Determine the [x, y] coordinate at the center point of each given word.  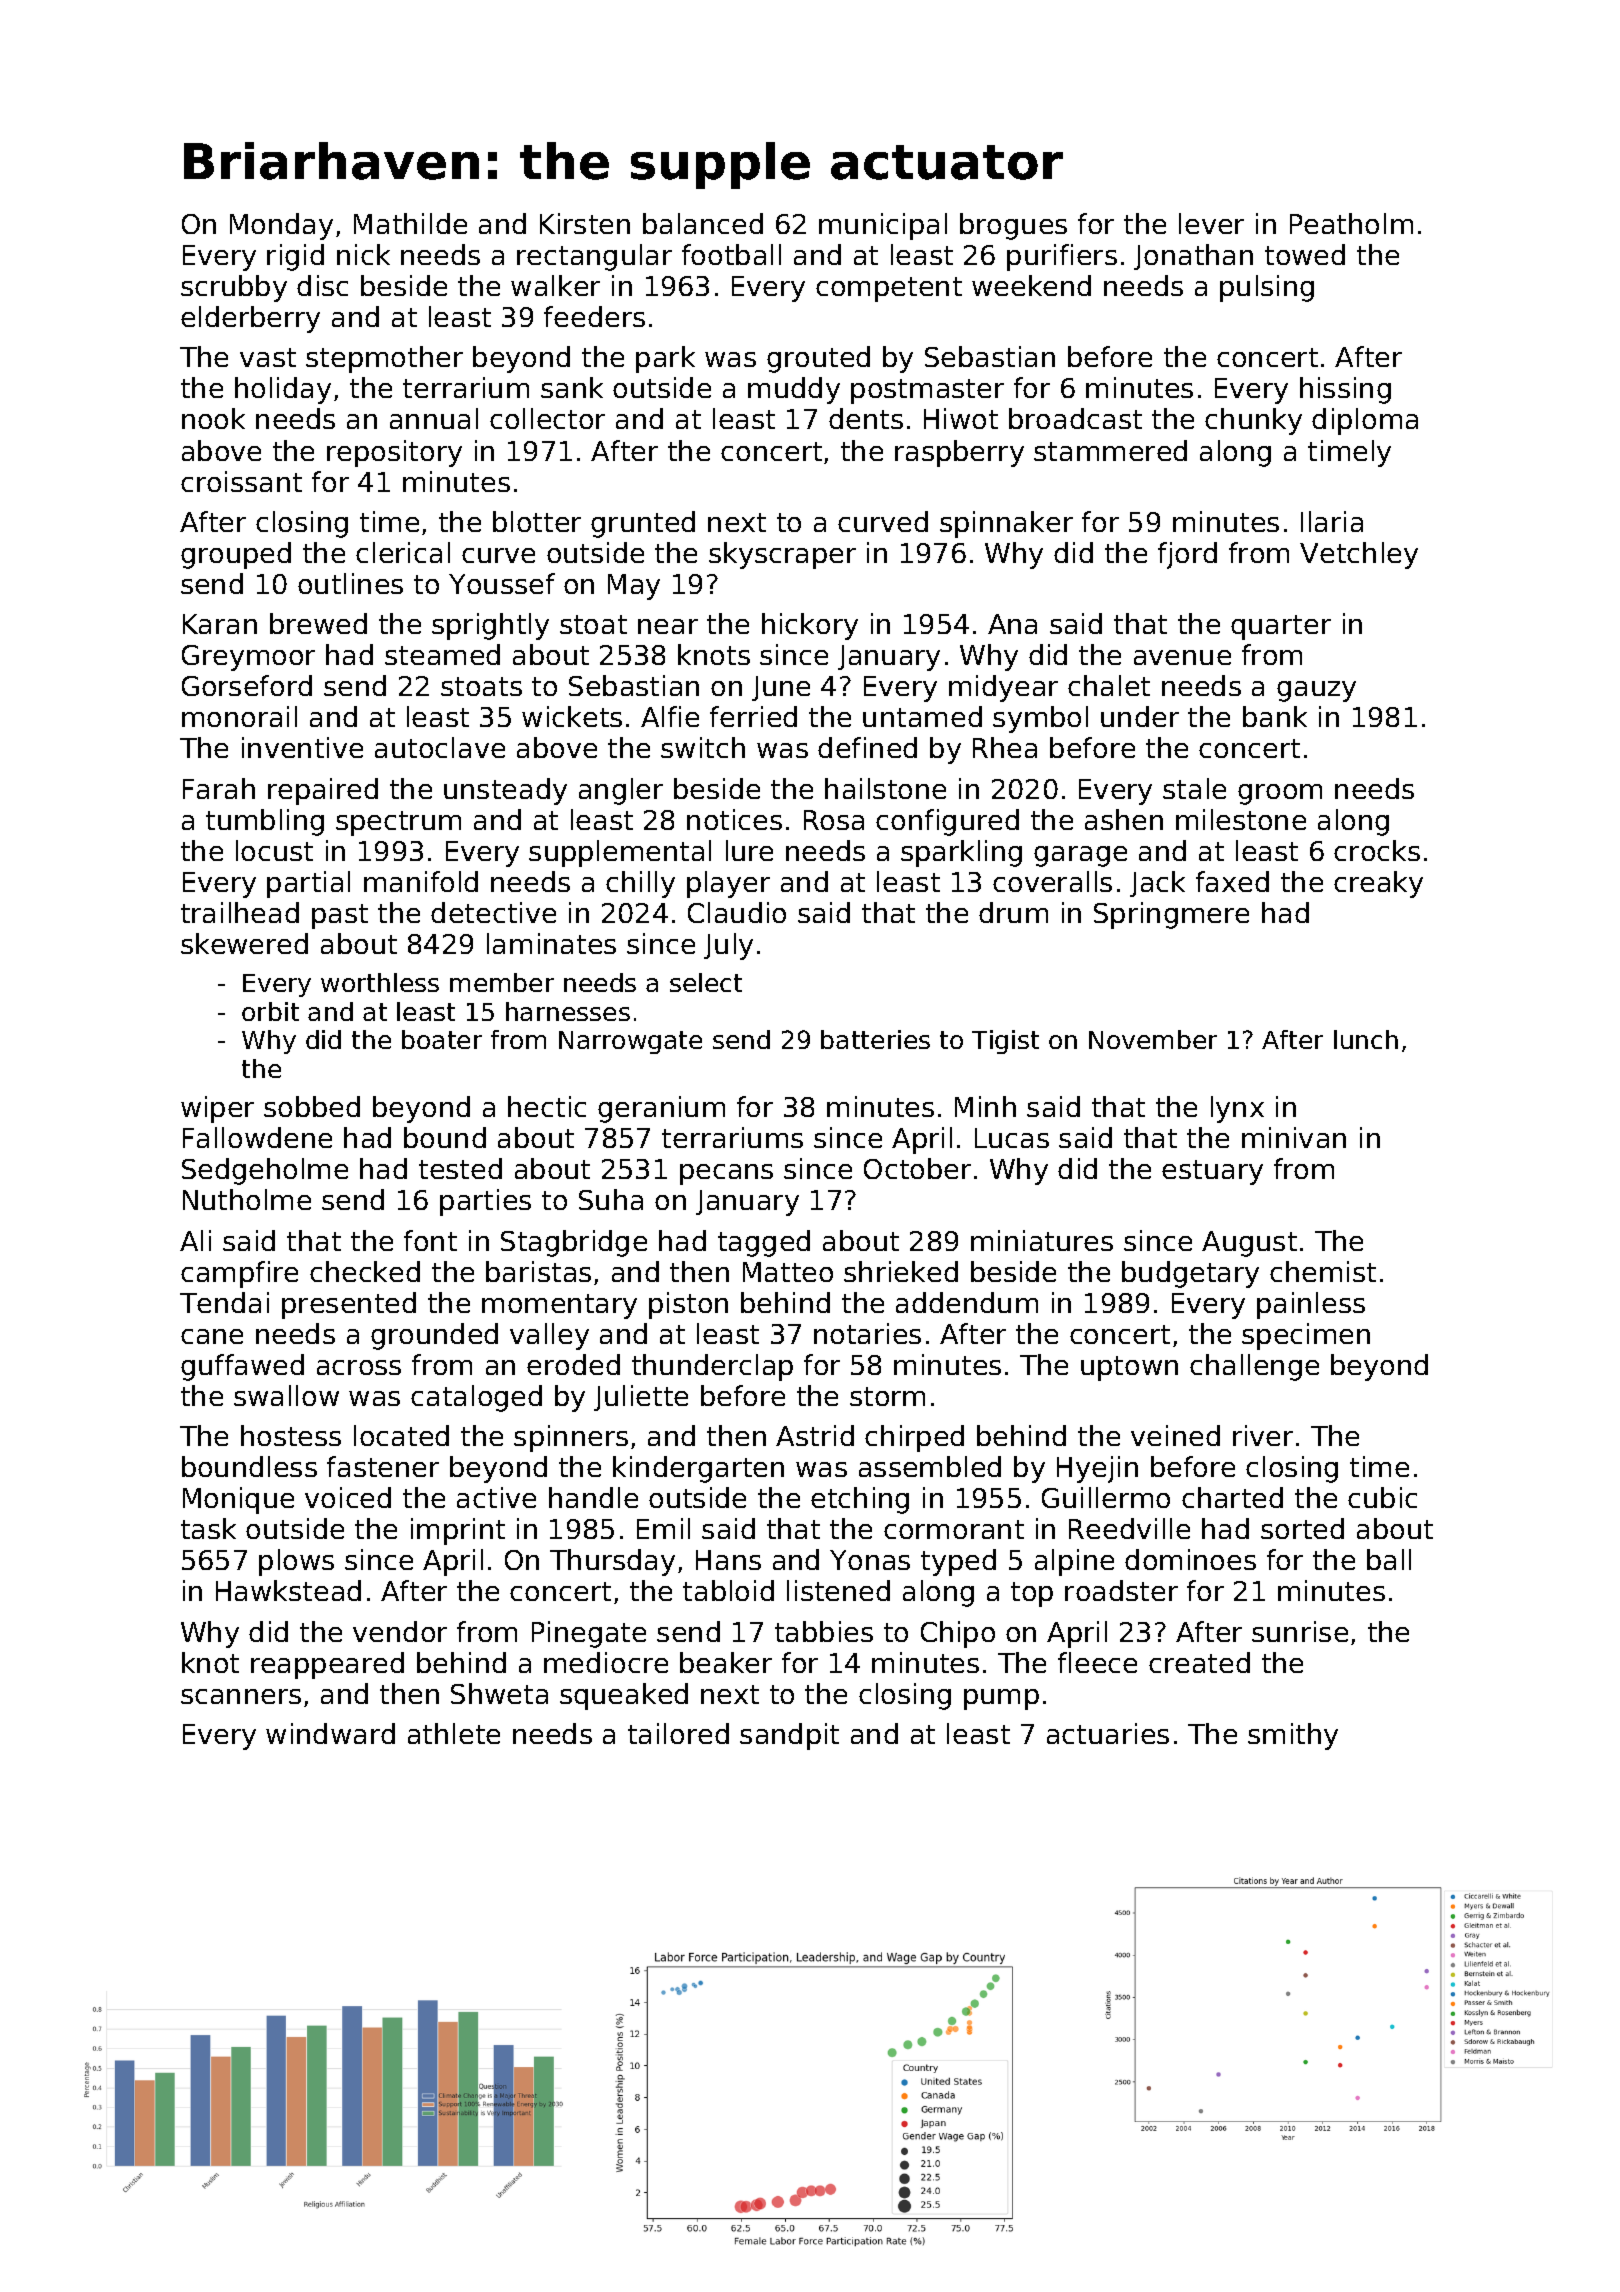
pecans [726, 1174]
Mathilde [410, 223]
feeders [594, 316]
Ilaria [1332, 521]
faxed [1232, 881]
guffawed [242, 1367]
